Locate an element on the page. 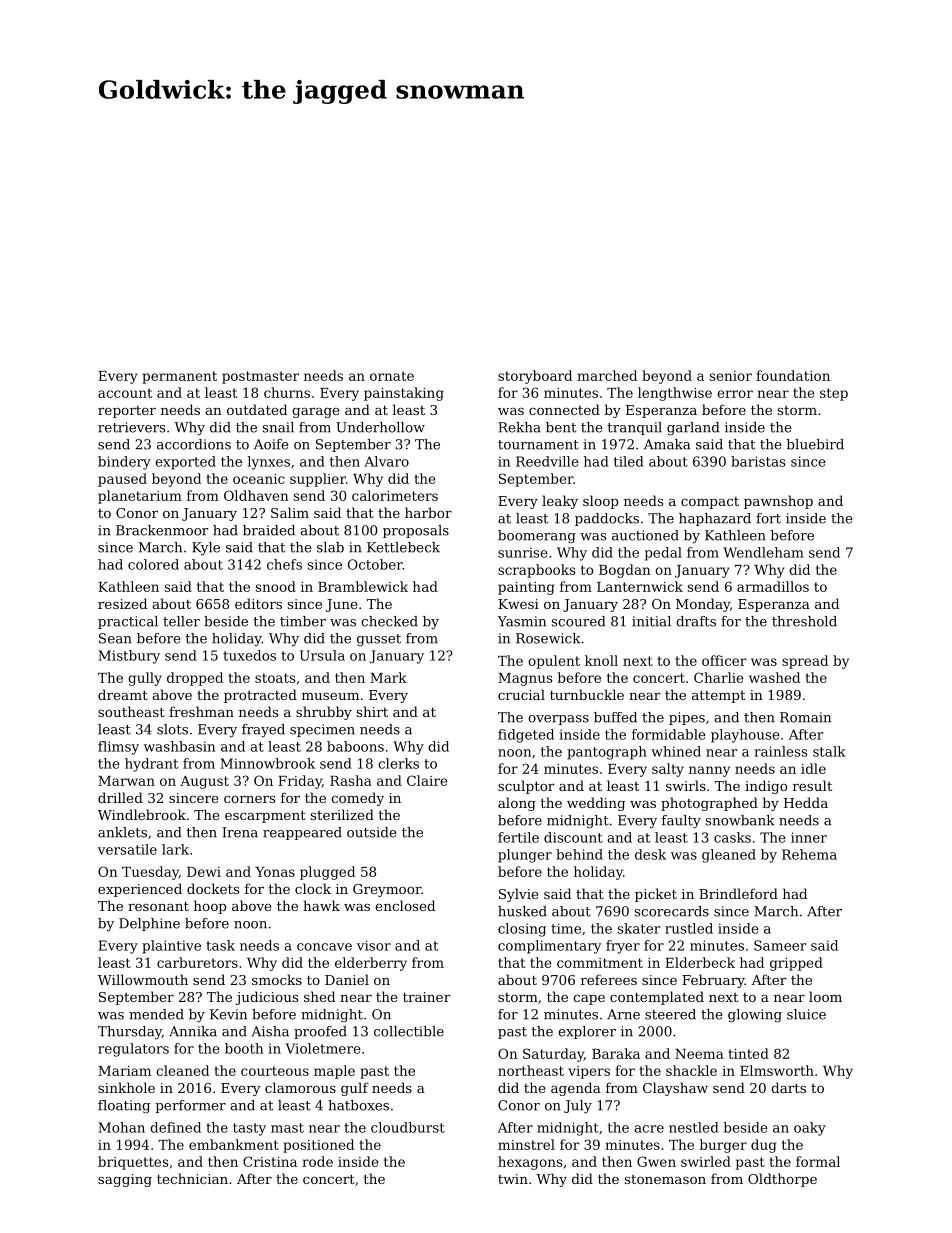 The image size is (952, 1233). hexagons is located at coordinates (530, 1163).
